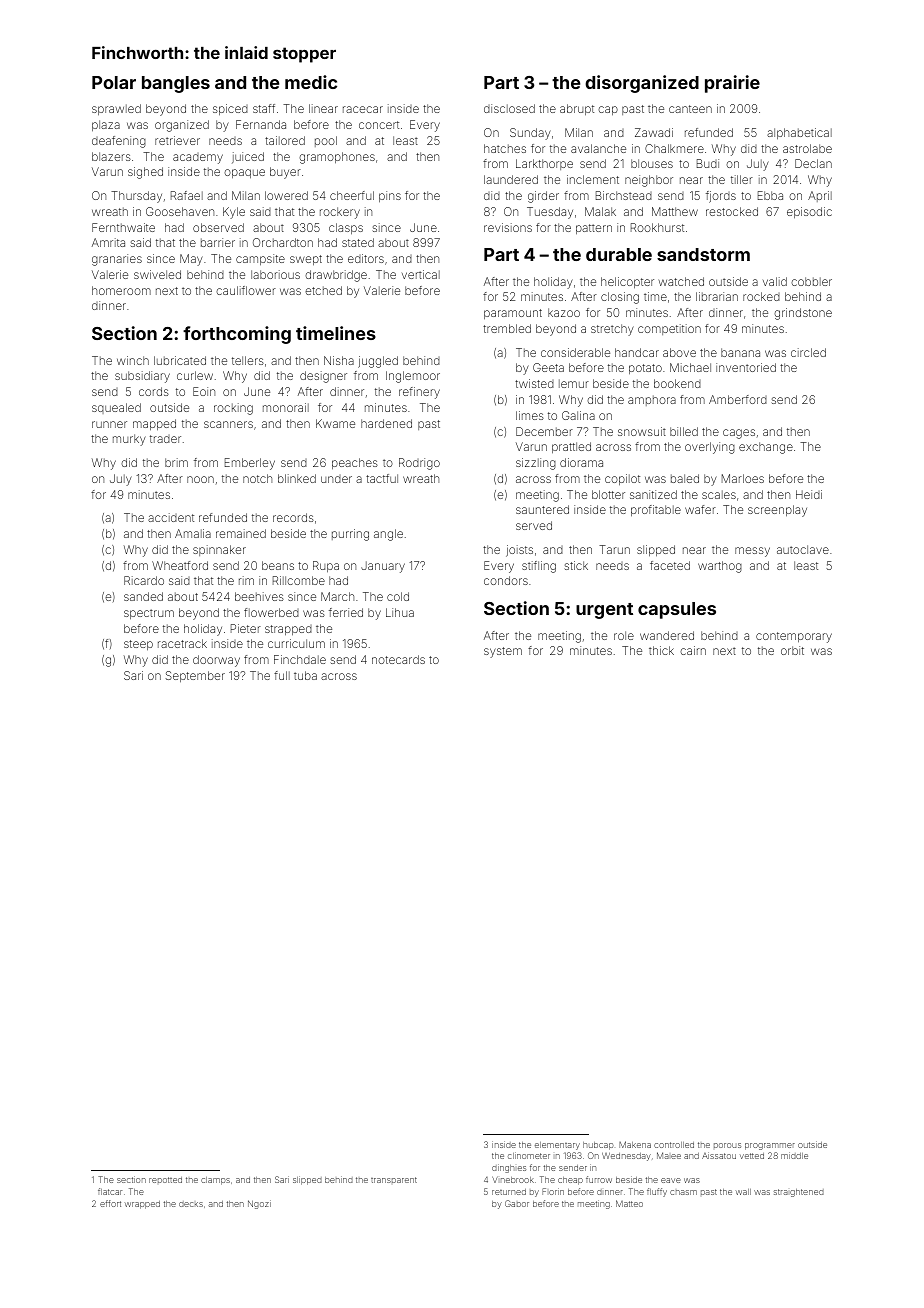 This screenshot has height=1308, width=924. I want to click on scanners, so click(228, 424).
